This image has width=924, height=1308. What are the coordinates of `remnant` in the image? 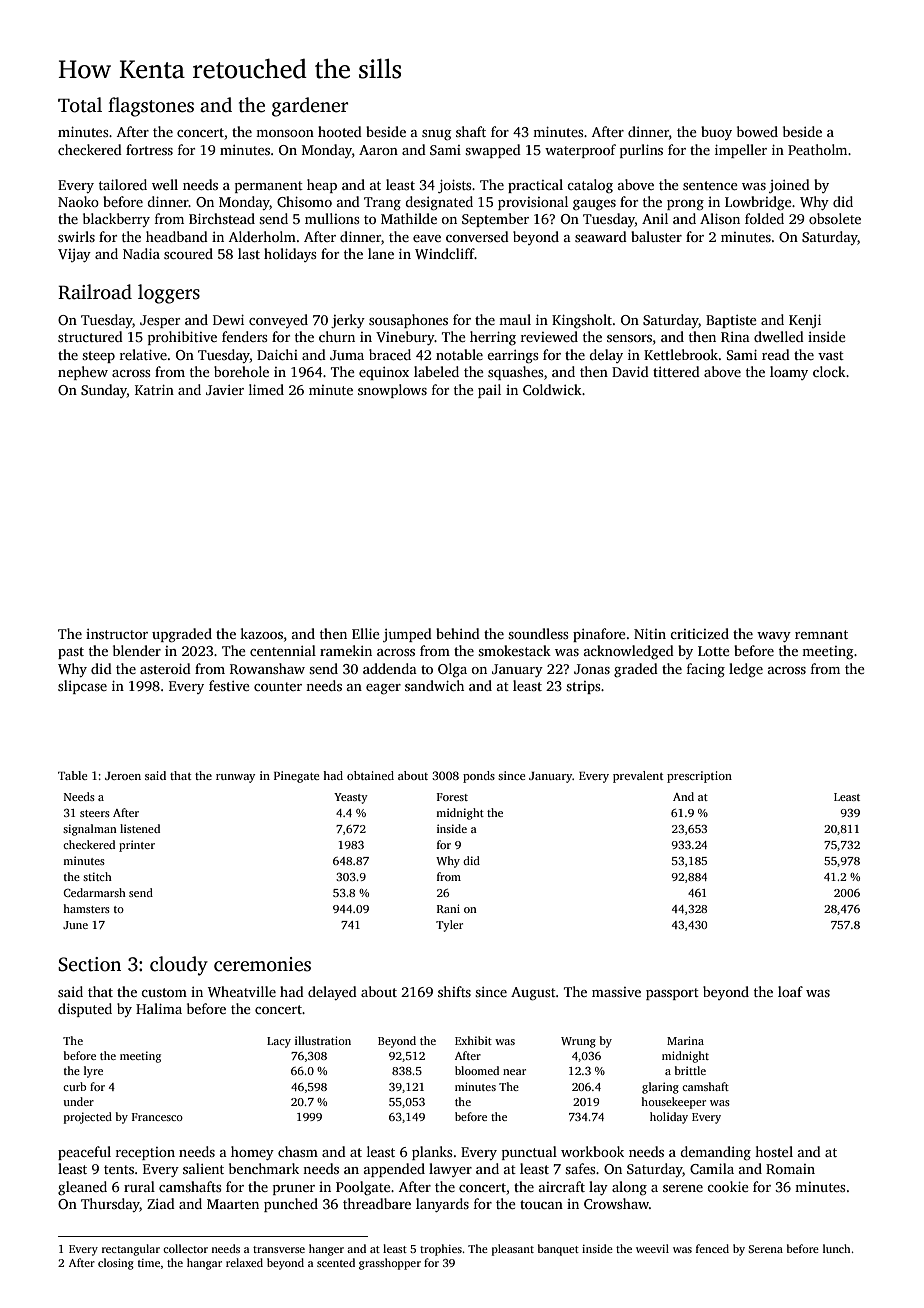 It's located at (821, 634).
